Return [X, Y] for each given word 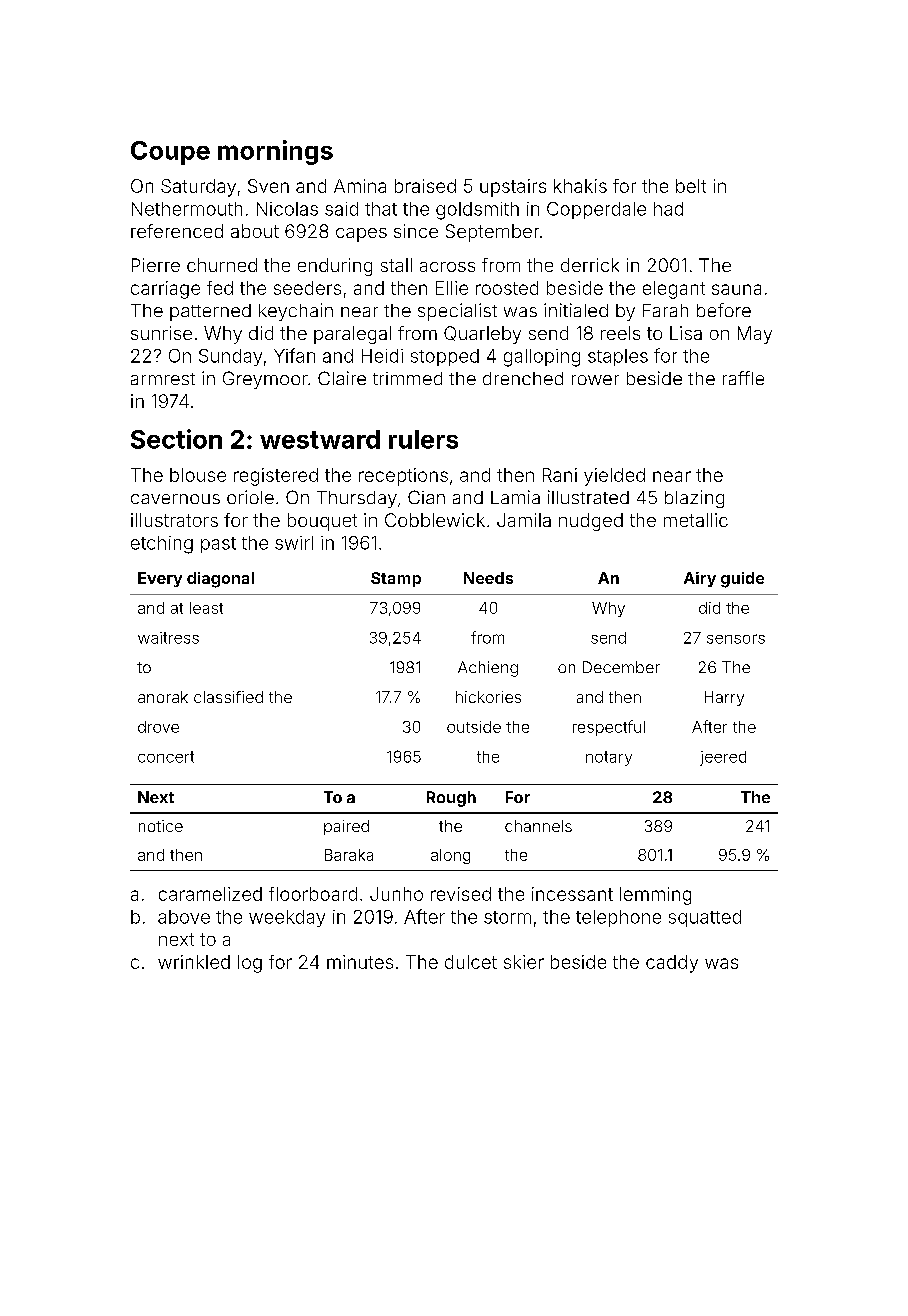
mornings [275, 152]
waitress [168, 638]
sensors [736, 639]
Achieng [488, 669]
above [184, 917]
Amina [360, 186]
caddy [672, 964]
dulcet [471, 962]
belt [691, 186]
